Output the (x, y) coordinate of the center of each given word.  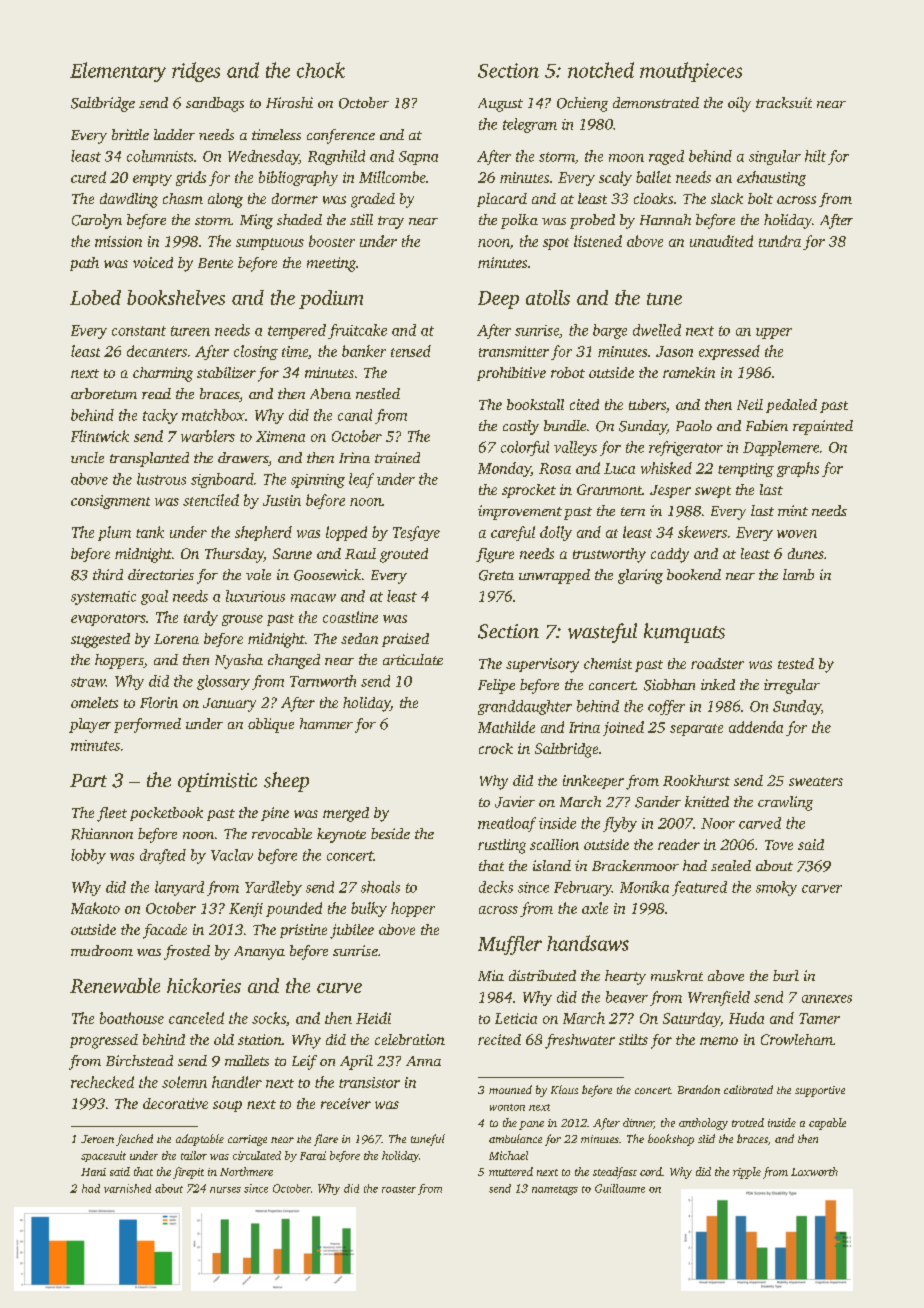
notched (601, 70)
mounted (510, 1089)
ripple (747, 1173)
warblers (208, 436)
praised (405, 640)
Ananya (259, 953)
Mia (491, 975)
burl (786, 975)
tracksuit (784, 102)
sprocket (529, 491)
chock (321, 70)
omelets (94, 702)
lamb (798, 574)
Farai (313, 1155)
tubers (647, 404)
